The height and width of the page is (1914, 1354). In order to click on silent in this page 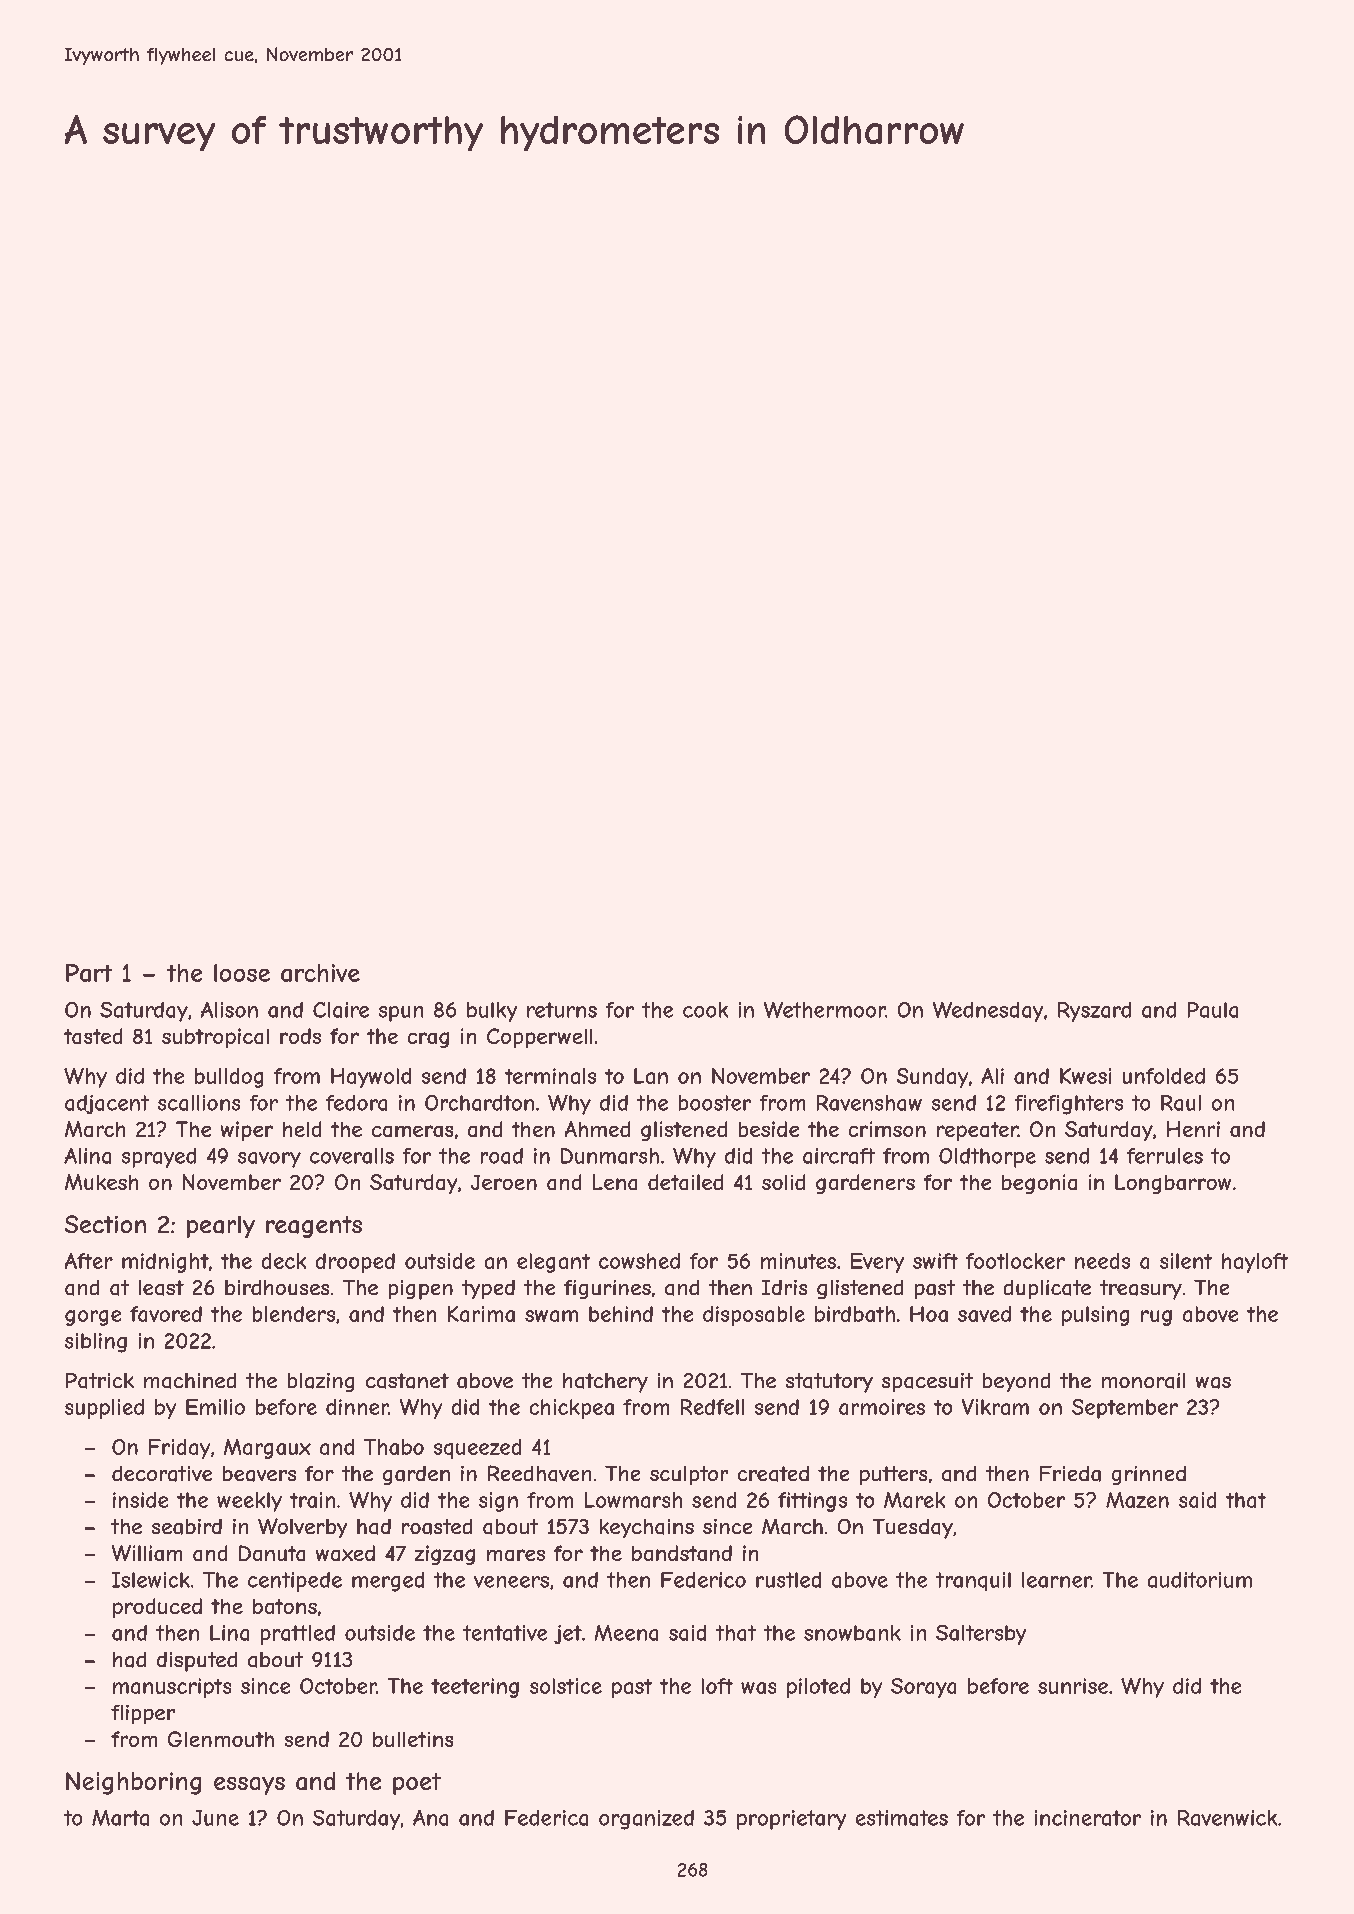, I will do `click(1186, 1261)`.
